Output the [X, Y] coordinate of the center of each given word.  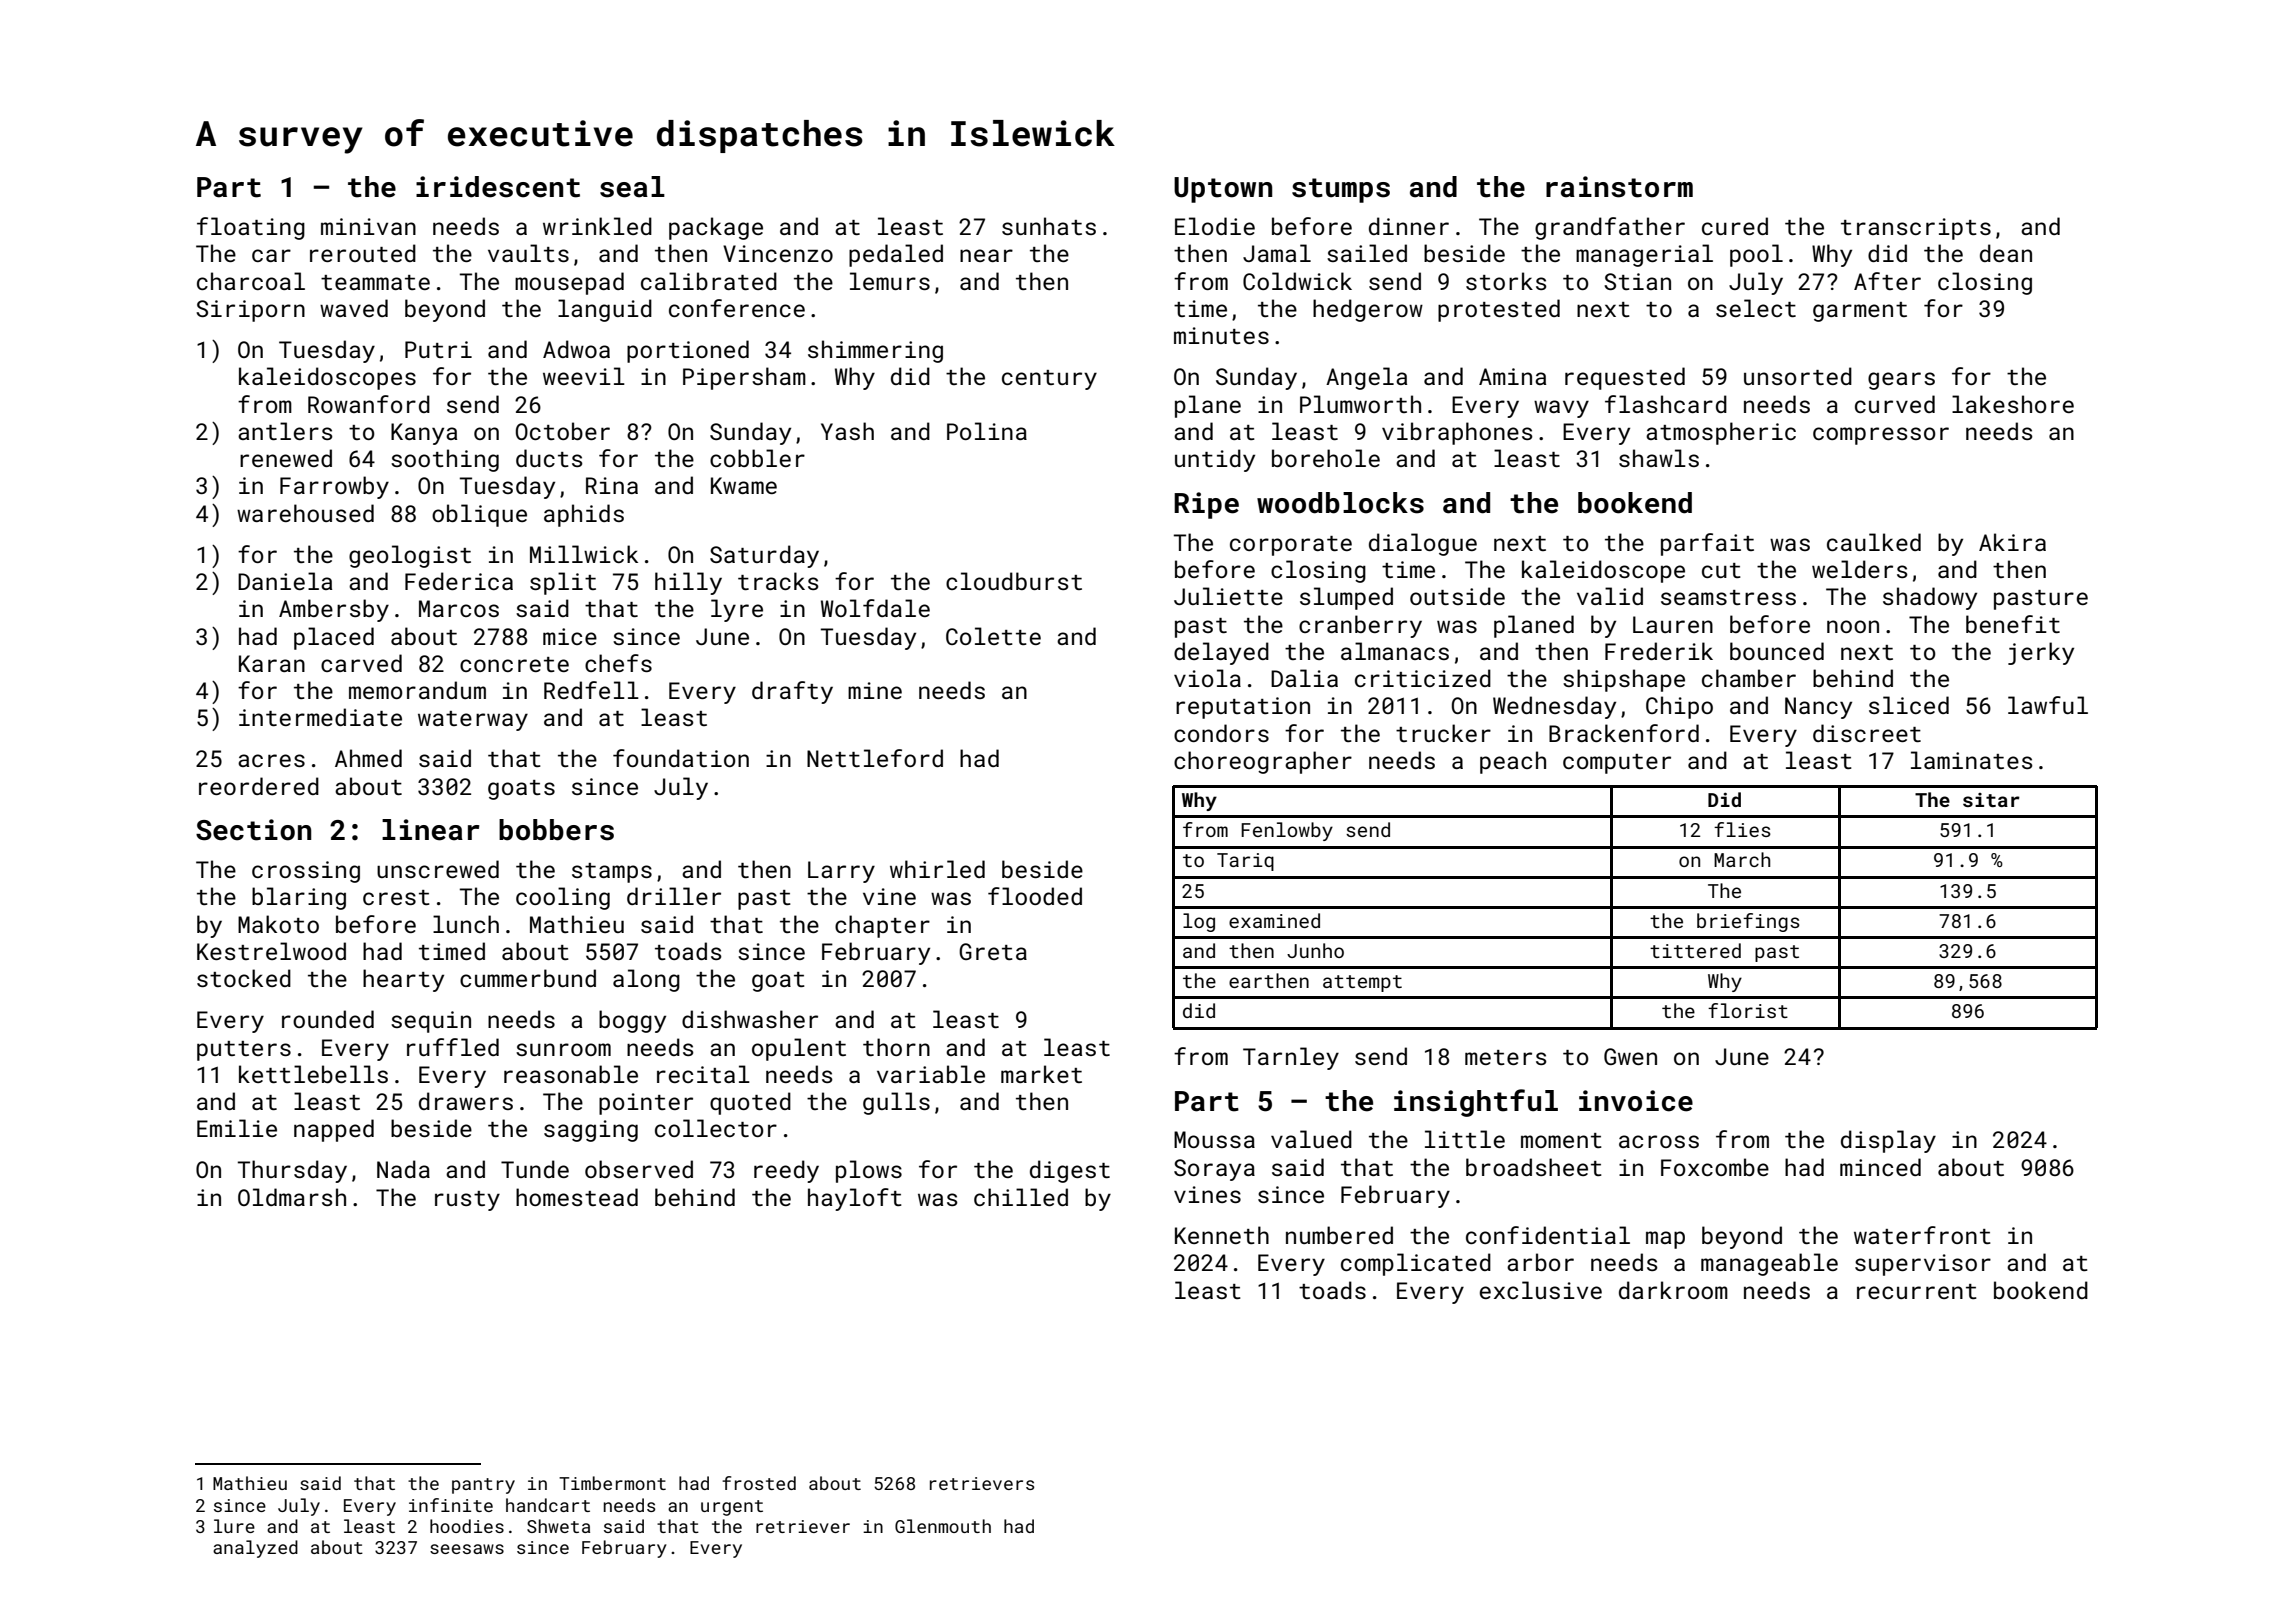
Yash [847, 431]
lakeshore [2013, 404]
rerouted [363, 253]
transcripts [1916, 229]
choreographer [1263, 762]
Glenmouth [943, 1526]
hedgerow [1368, 310]
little [1465, 1139]
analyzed [255, 1549]
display [1888, 1141]
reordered [259, 786]
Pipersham [744, 378]
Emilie [237, 1128]
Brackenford [1624, 733]
